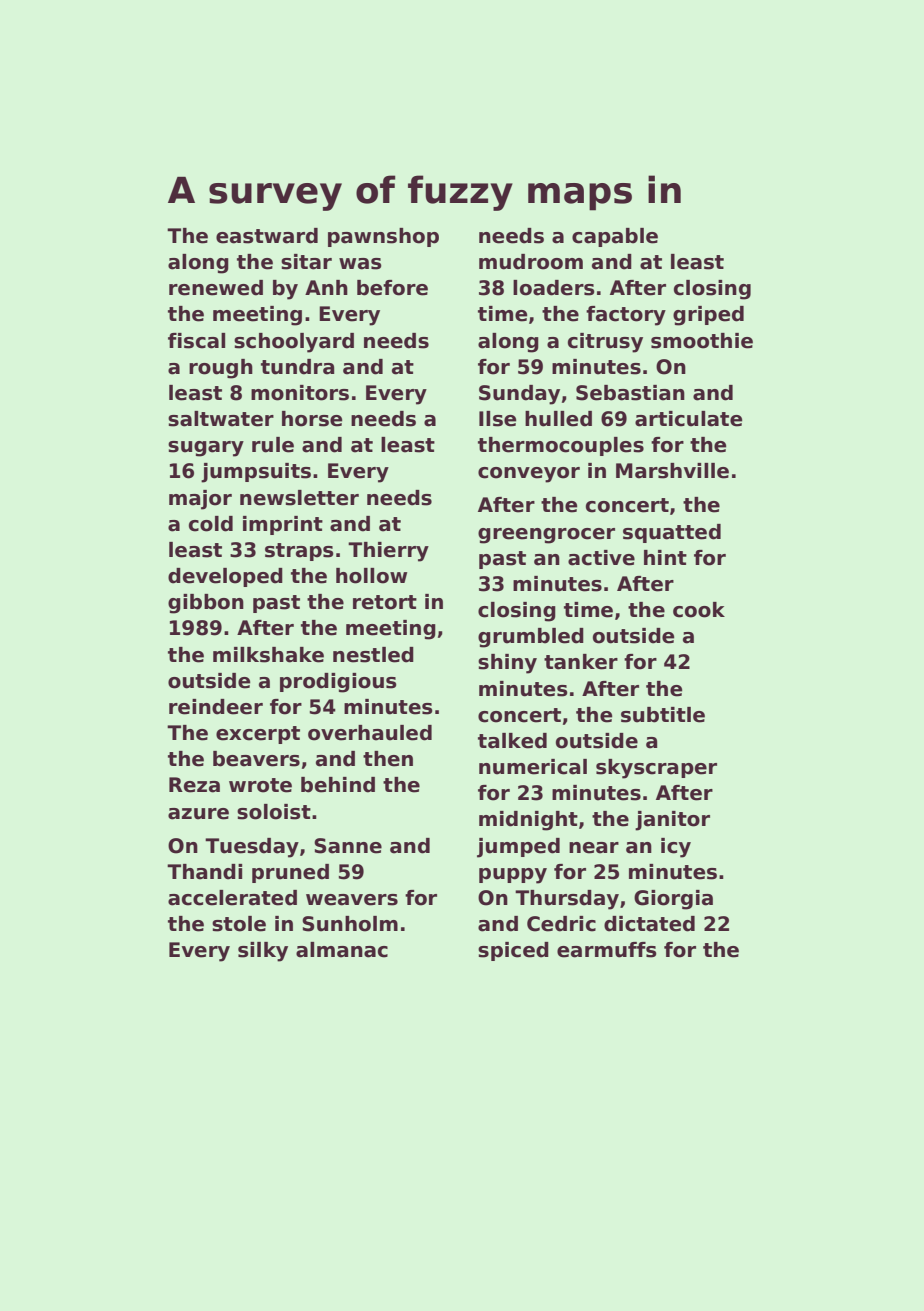 The height and width of the document is (1311, 924). What do you see at coordinates (665, 557) in the document?
I see `hint` at bounding box center [665, 557].
